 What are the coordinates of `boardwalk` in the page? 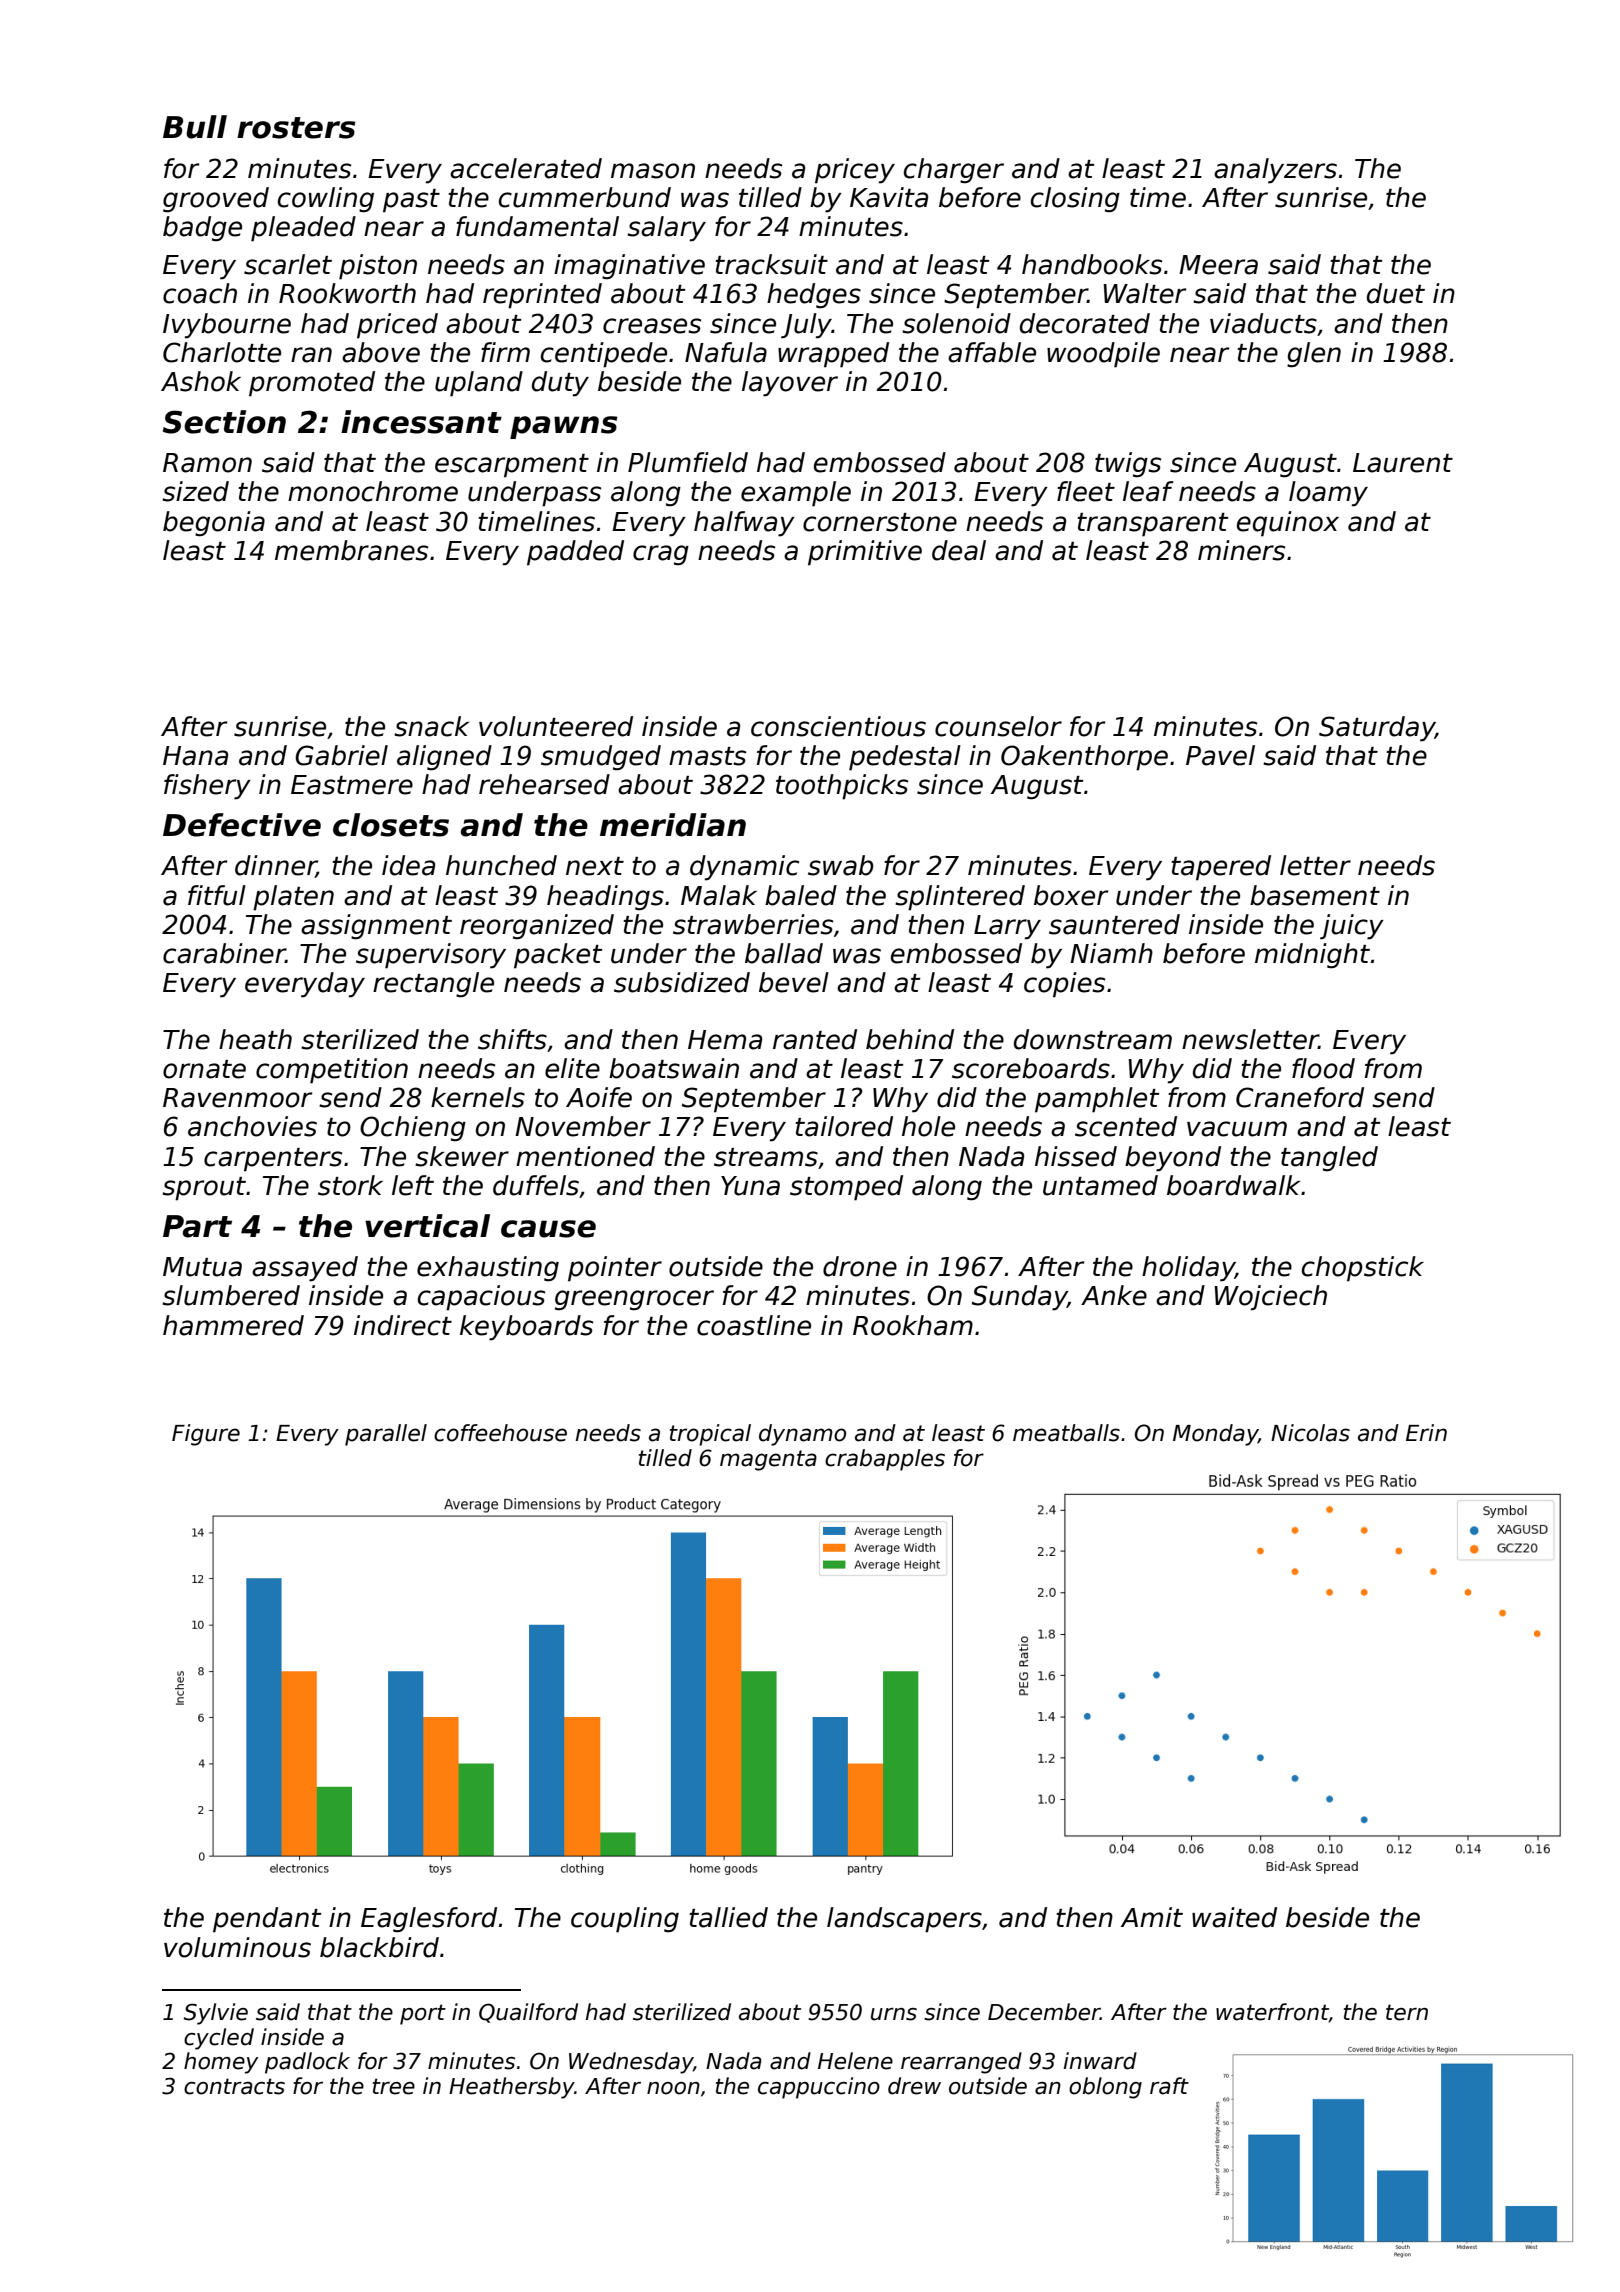 It's located at (1233, 1185).
